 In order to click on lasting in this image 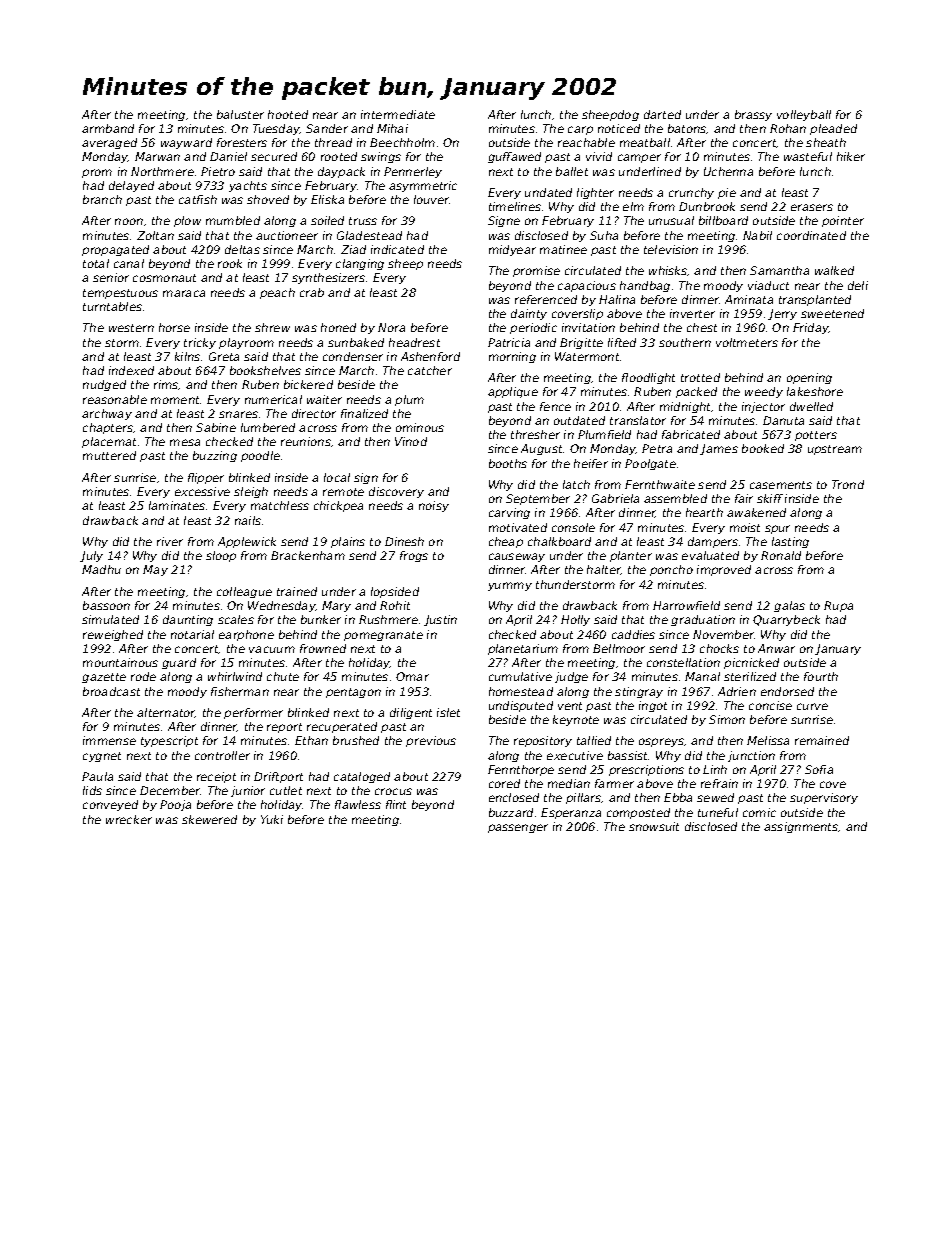, I will do `click(790, 542)`.
